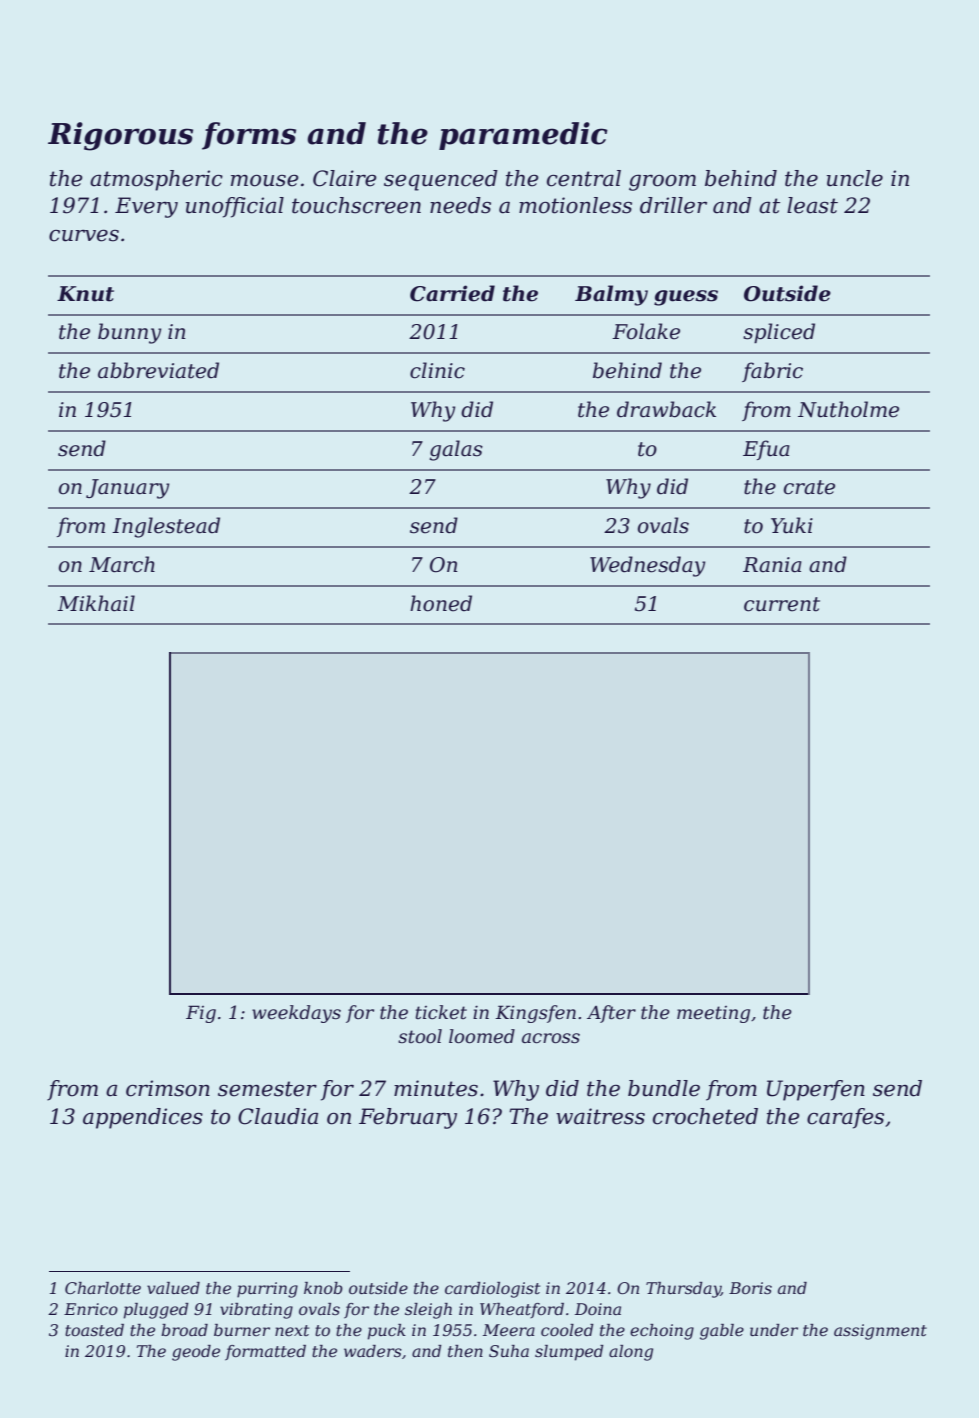 The image size is (979, 1418). What do you see at coordinates (441, 603) in the image?
I see `honed` at bounding box center [441, 603].
